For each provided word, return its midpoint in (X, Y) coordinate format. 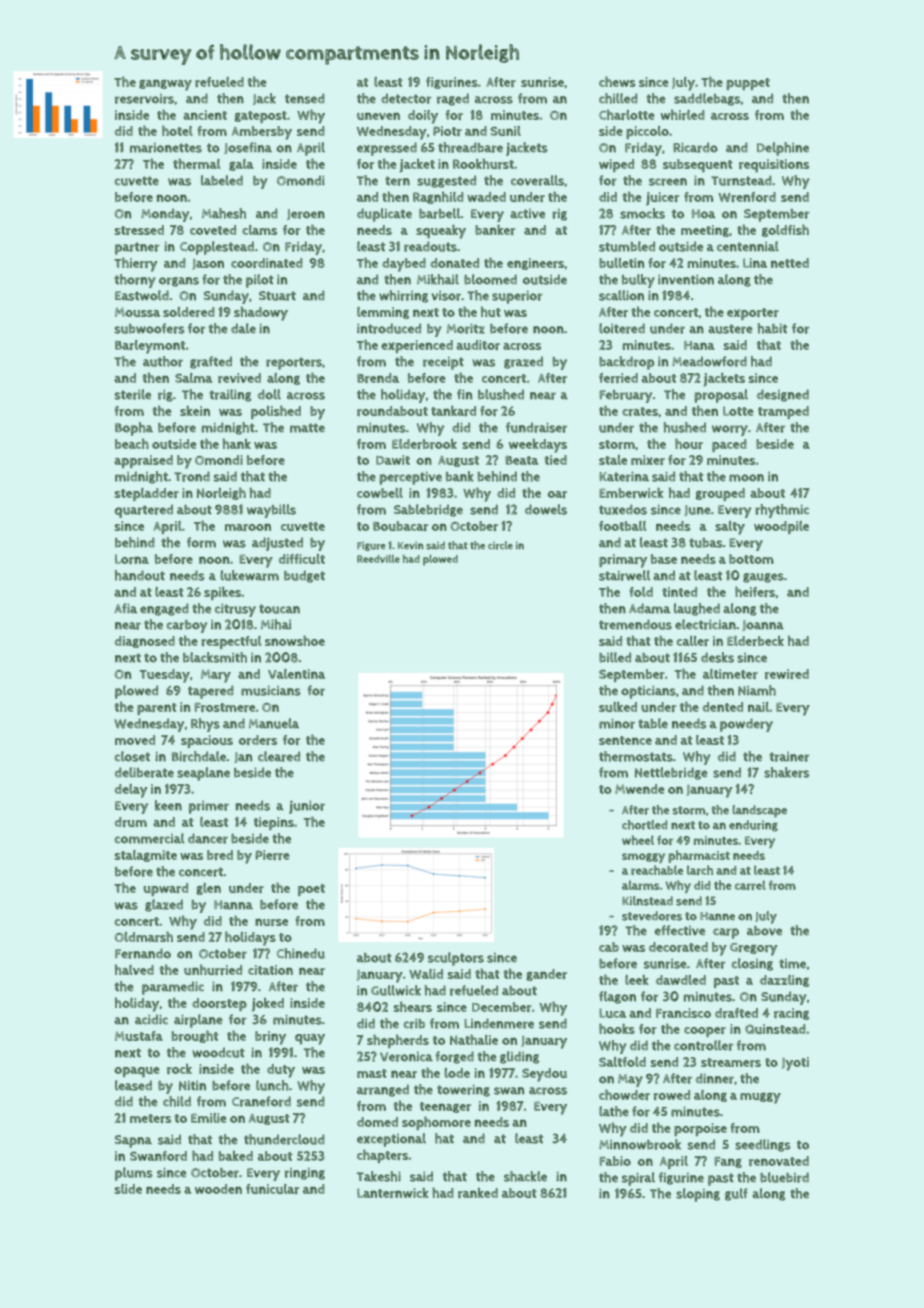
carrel (750, 885)
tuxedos (623, 509)
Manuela (274, 723)
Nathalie (474, 1039)
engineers (535, 264)
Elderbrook (424, 444)
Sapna (133, 1141)
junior (307, 807)
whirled (683, 114)
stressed (139, 230)
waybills (271, 511)
